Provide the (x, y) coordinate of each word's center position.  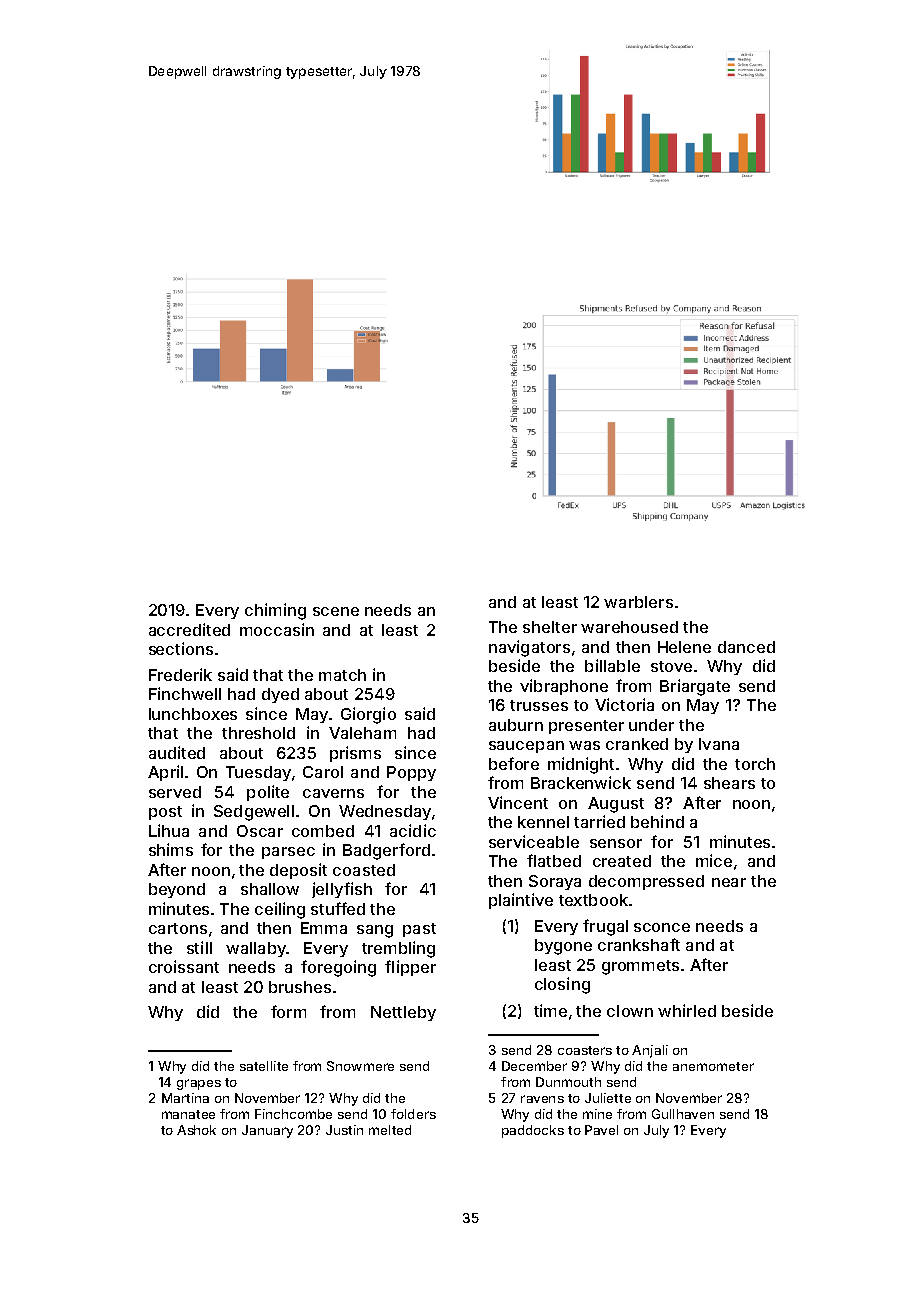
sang (375, 931)
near (729, 882)
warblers (638, 602)
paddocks (533, 1131)
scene (336, 611)
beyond (177, 890)
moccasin (277, 629)
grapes (199, 1084)
